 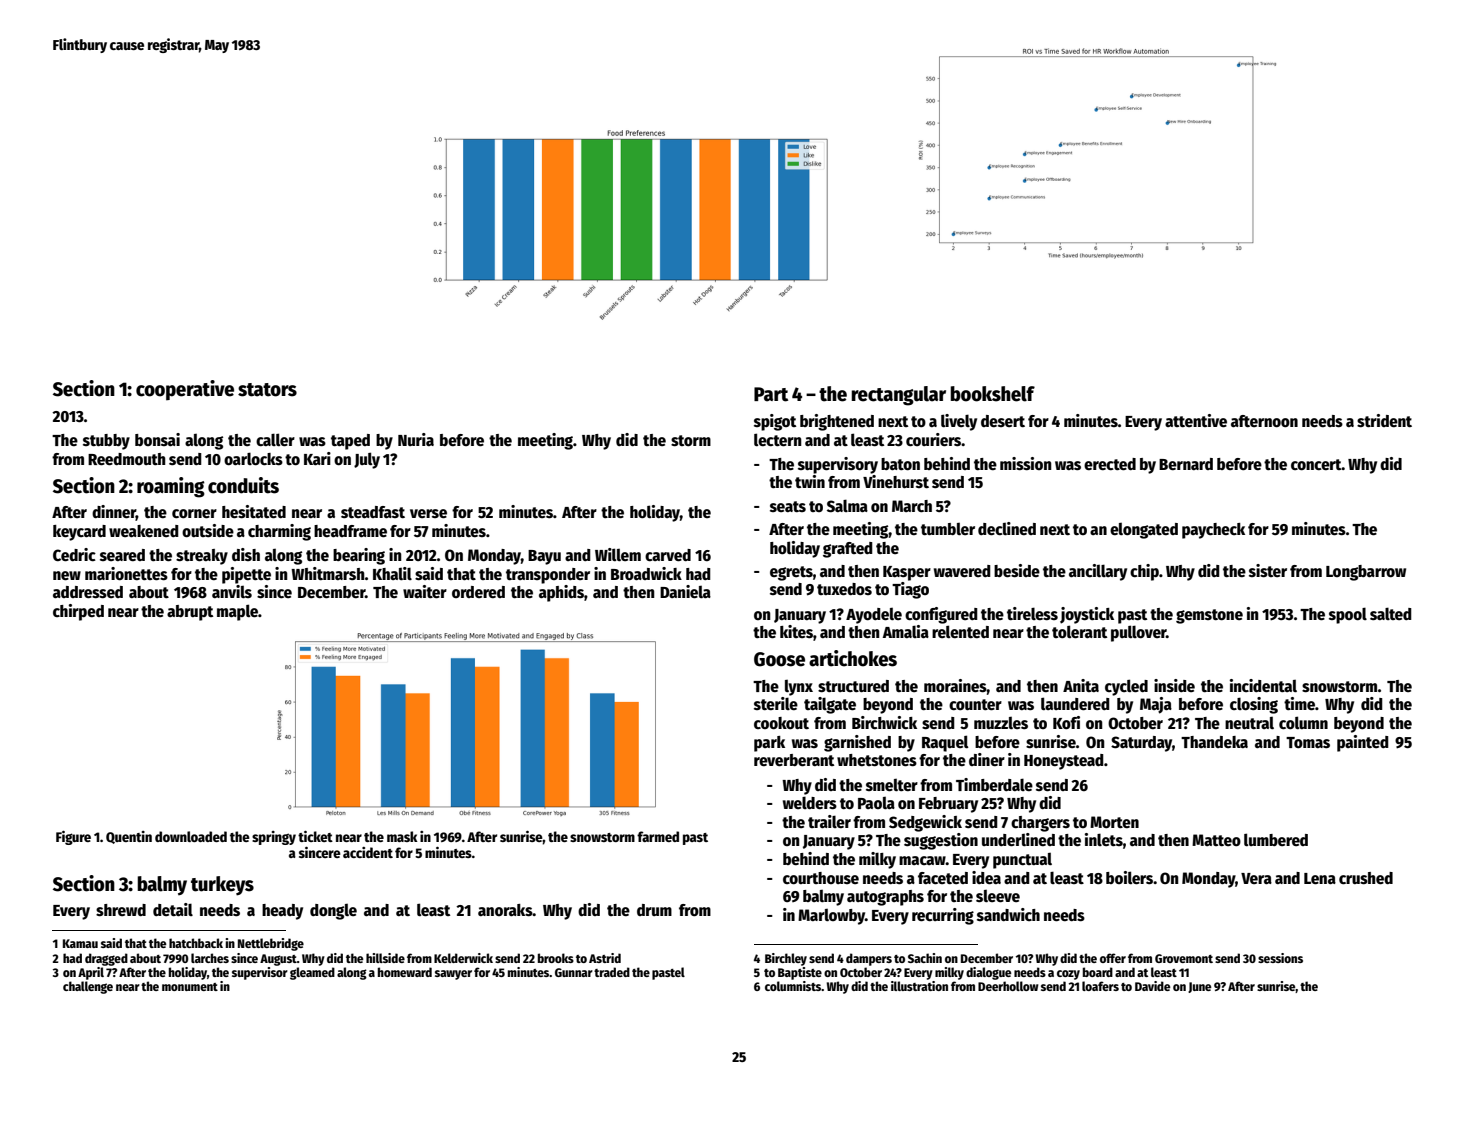 What do you see at coordinates (88, 987) in the screenshot?
I see `challenge` at bounding box center [88, 987].
